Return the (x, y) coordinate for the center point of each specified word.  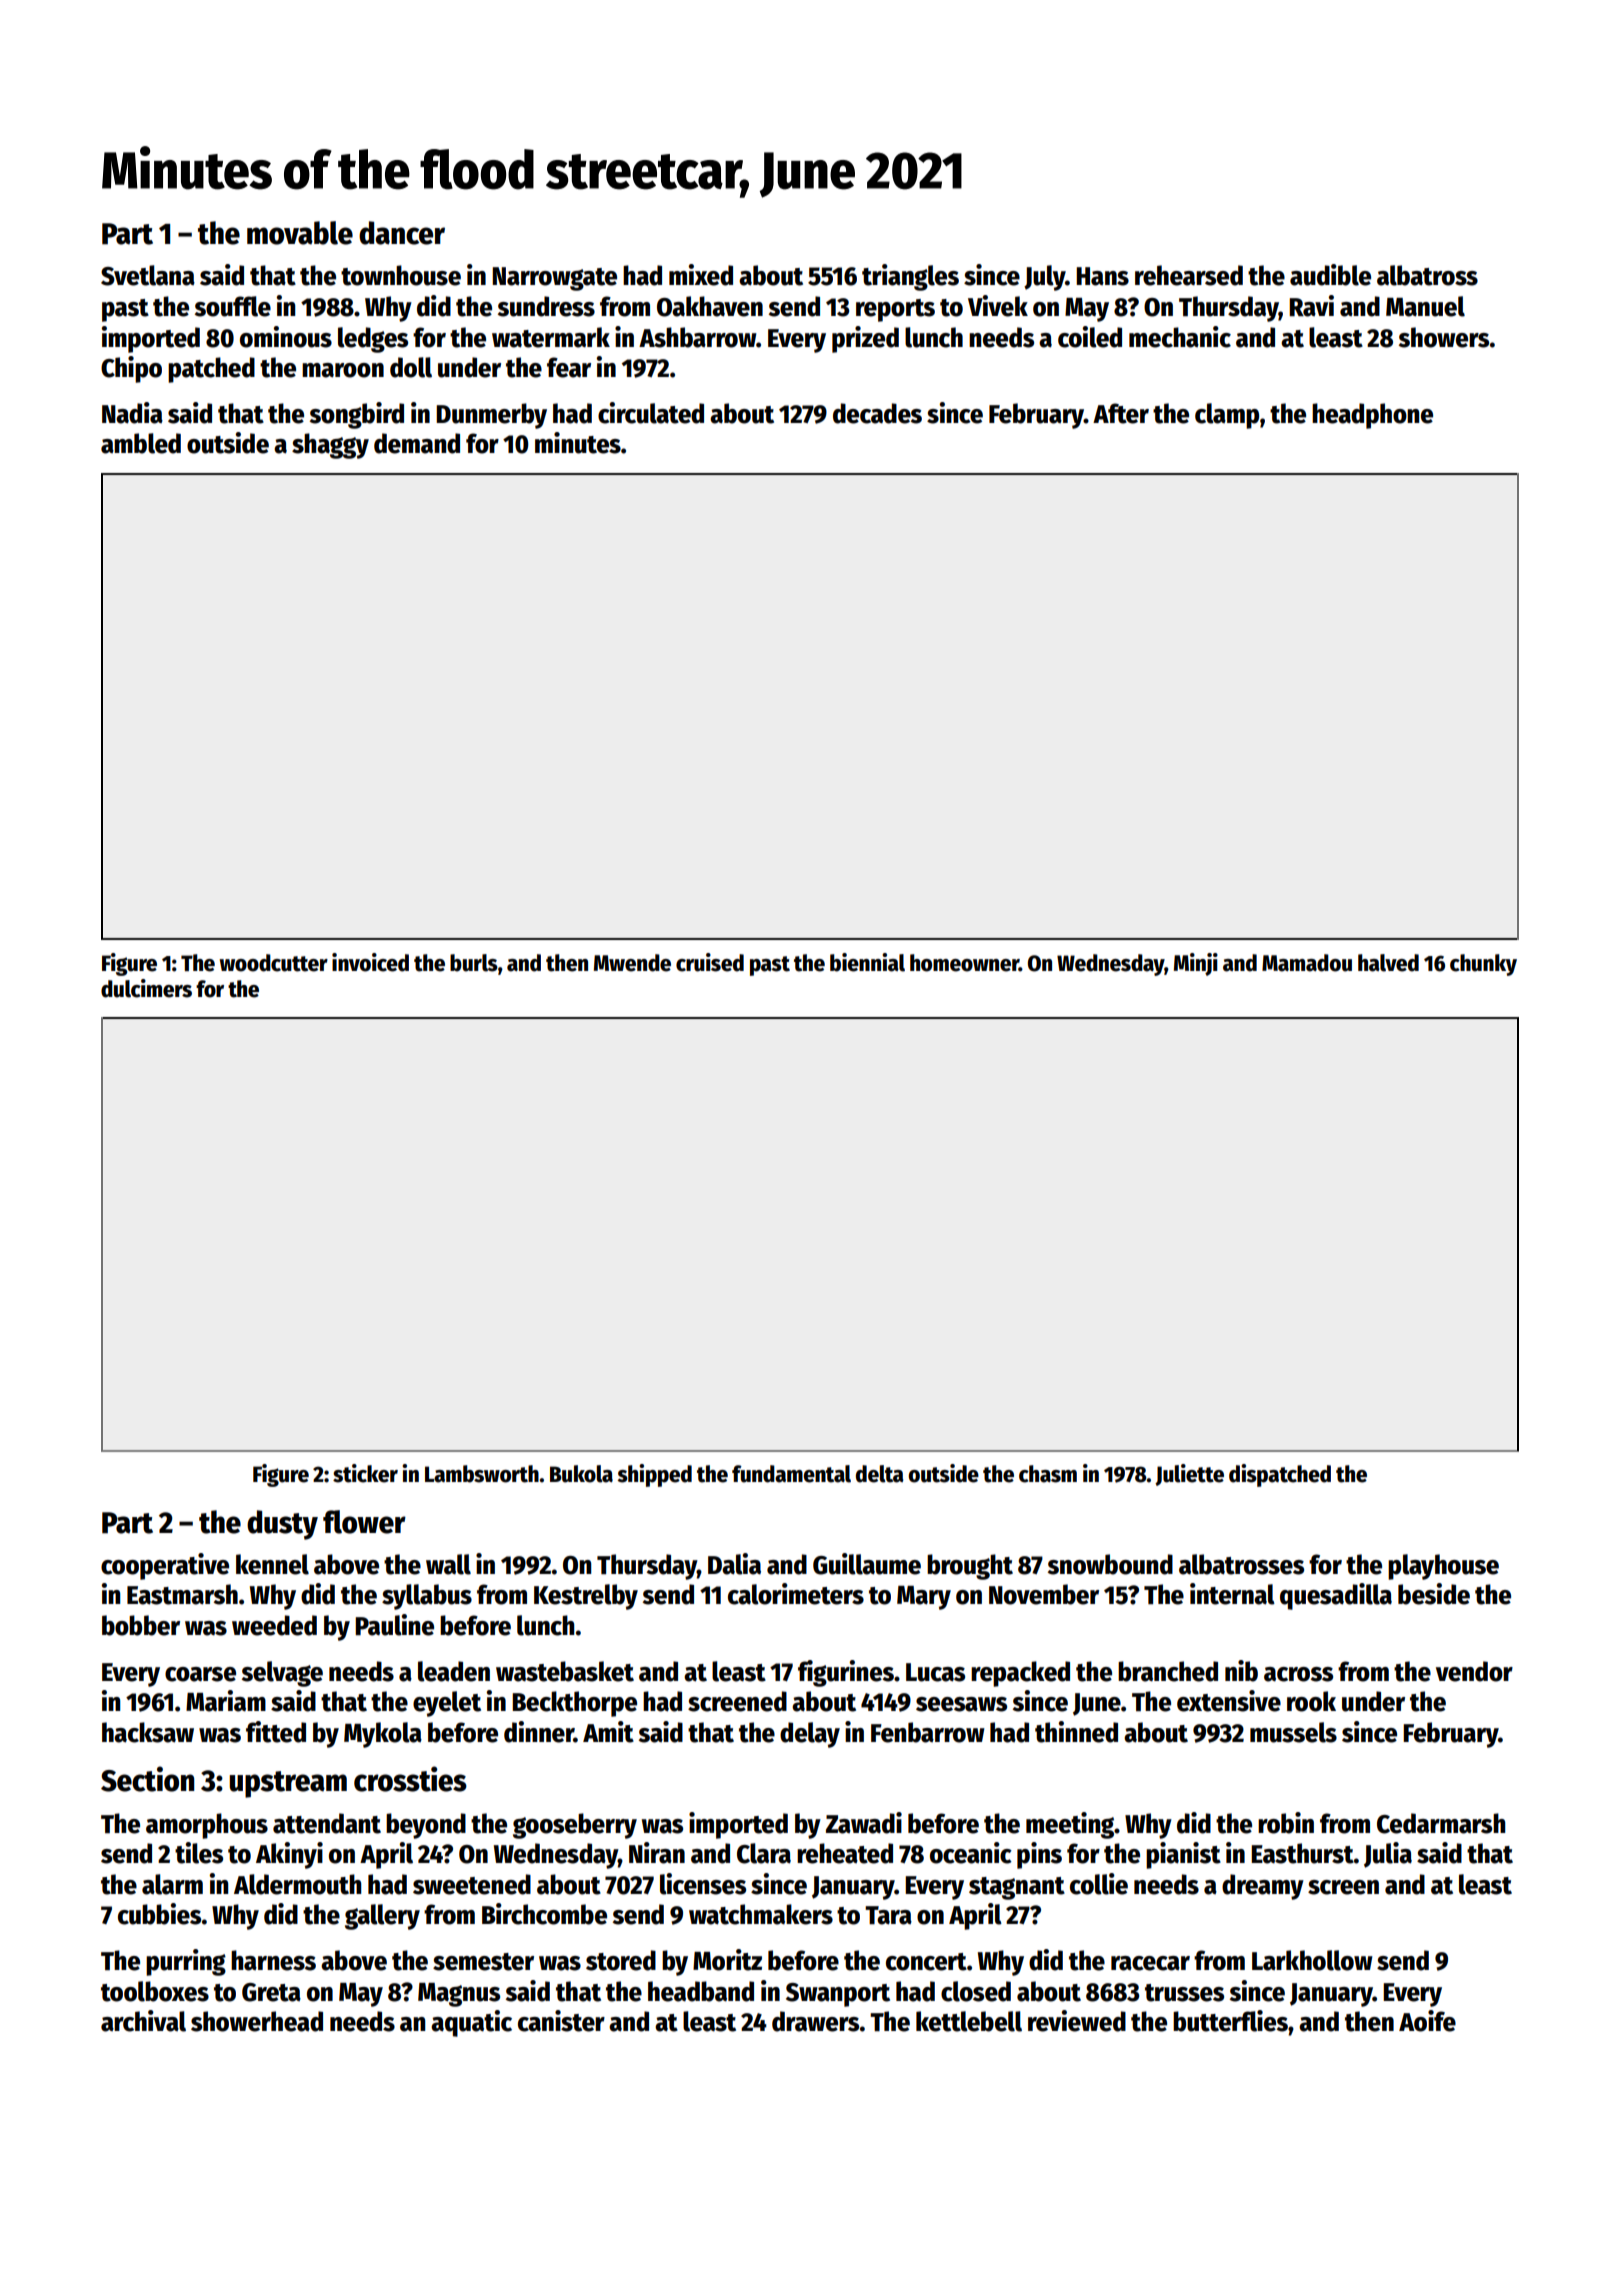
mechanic (1180, 337)
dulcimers (146, 988)
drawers (815, 2021)
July (1045, 278)
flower (364, 1522)
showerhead (257, 2021)
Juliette (1189, 1475)
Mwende (632, 963)
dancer (402, 233)
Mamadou (1307, 963)
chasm (1048, 1474)
